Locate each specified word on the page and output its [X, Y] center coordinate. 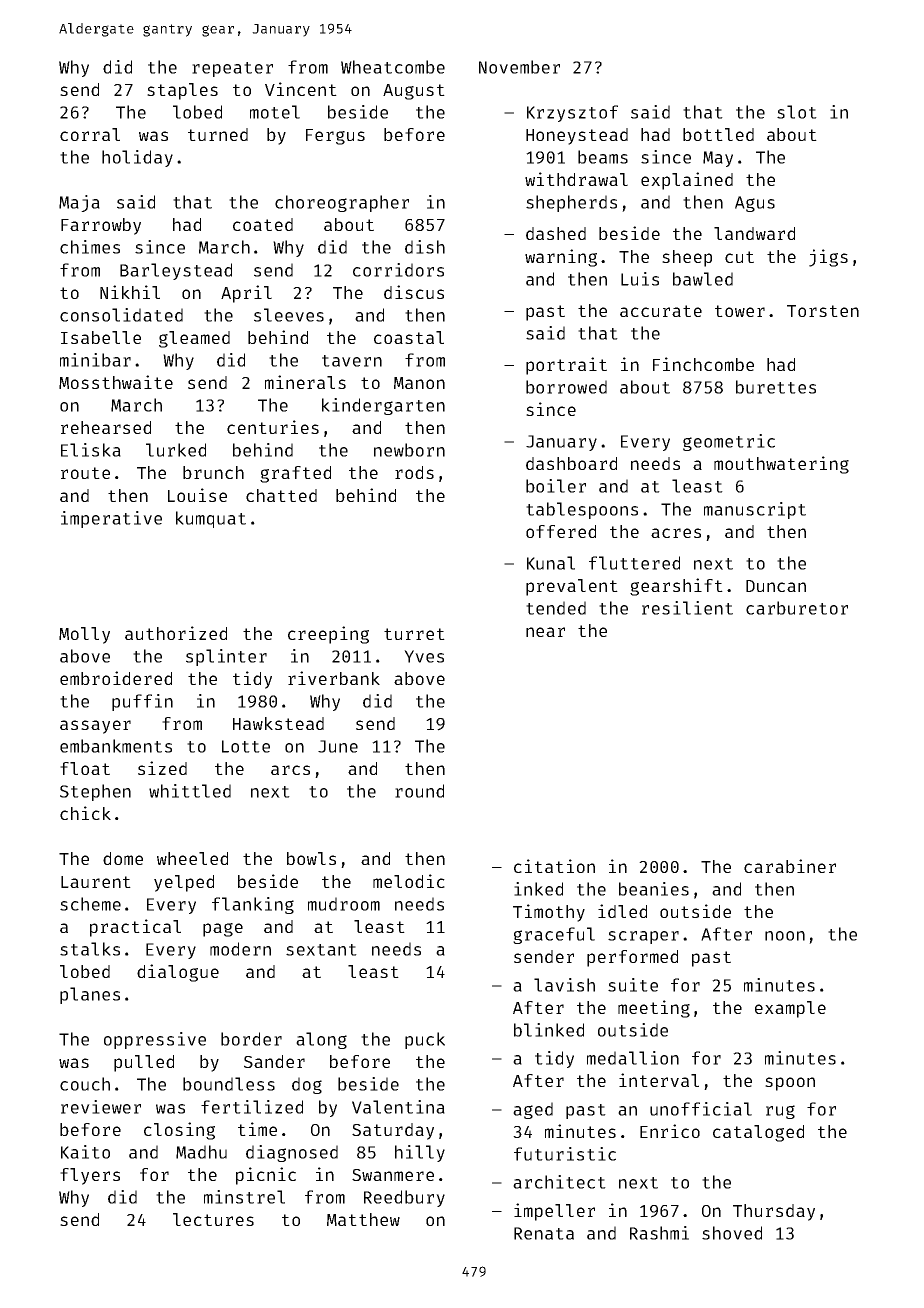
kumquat [211, 519]
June [338, 746]
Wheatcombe [393, 67]
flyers [90, 1176]
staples [182, 91]
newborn [409, 450]
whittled [190, 791]
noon [785, 936]
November [519, 67]
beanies [654, 889]
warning [561, 258]
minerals [305, 382]
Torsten [823, 311]
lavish [564, 985]
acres [676, 533]
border [251, 1039]
